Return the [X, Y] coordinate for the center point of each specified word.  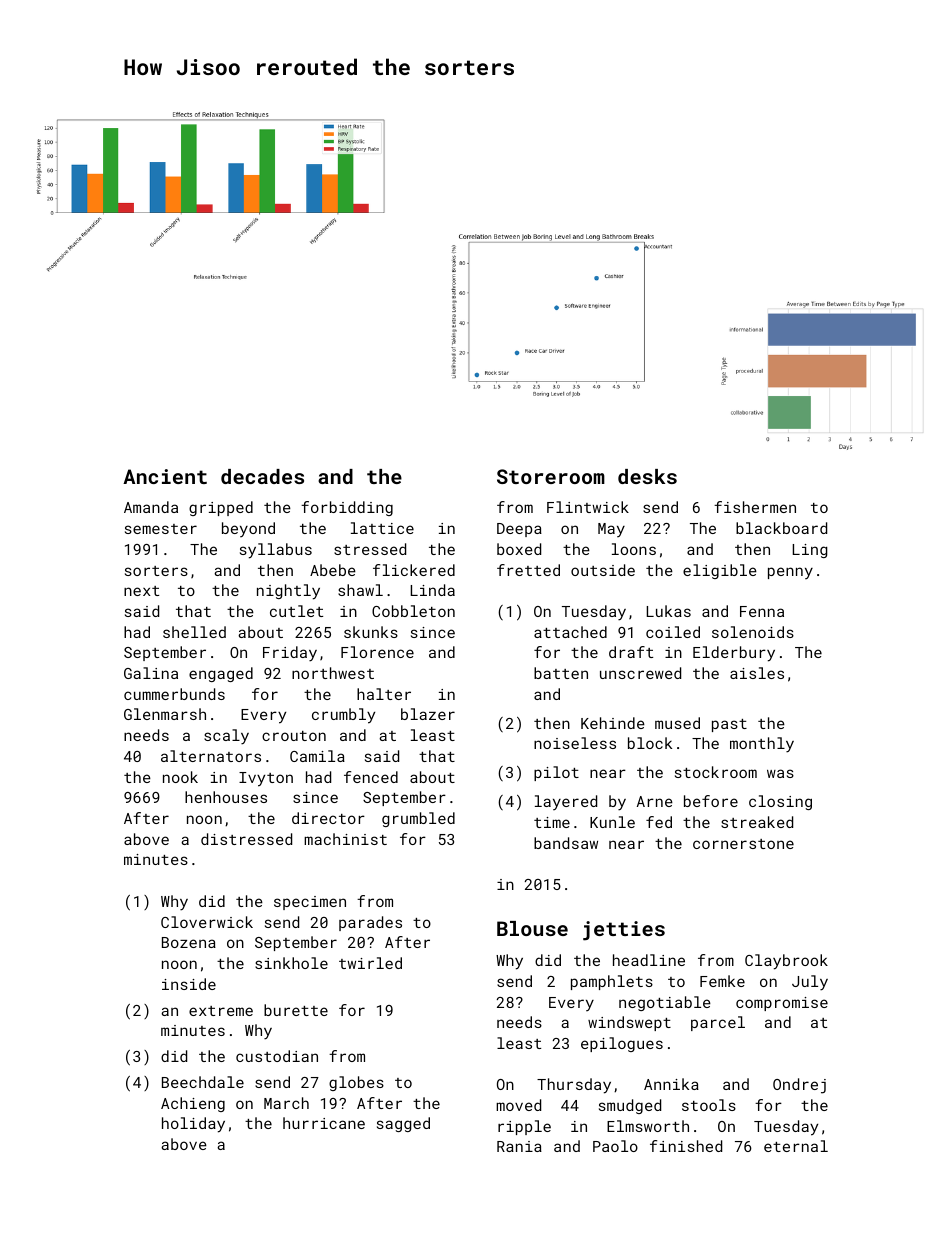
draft [631, 652]
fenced [371, 777]
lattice [382, 528]
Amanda [151, 507]
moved [518, 1105]
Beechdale [203, 1082]
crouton [294, 736]
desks [647, 476]
